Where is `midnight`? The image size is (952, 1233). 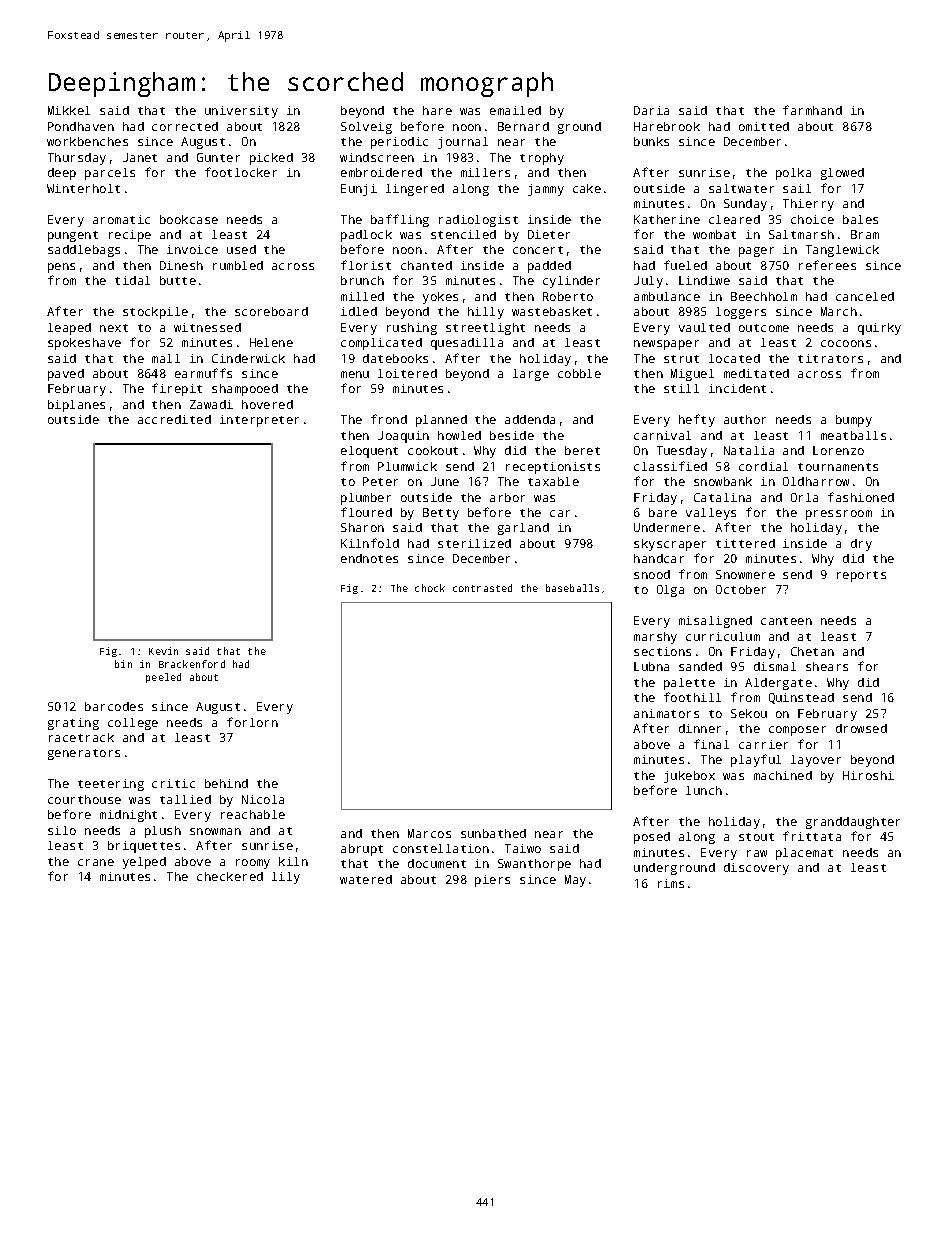 midnight is located at coordinates (128, 816).
